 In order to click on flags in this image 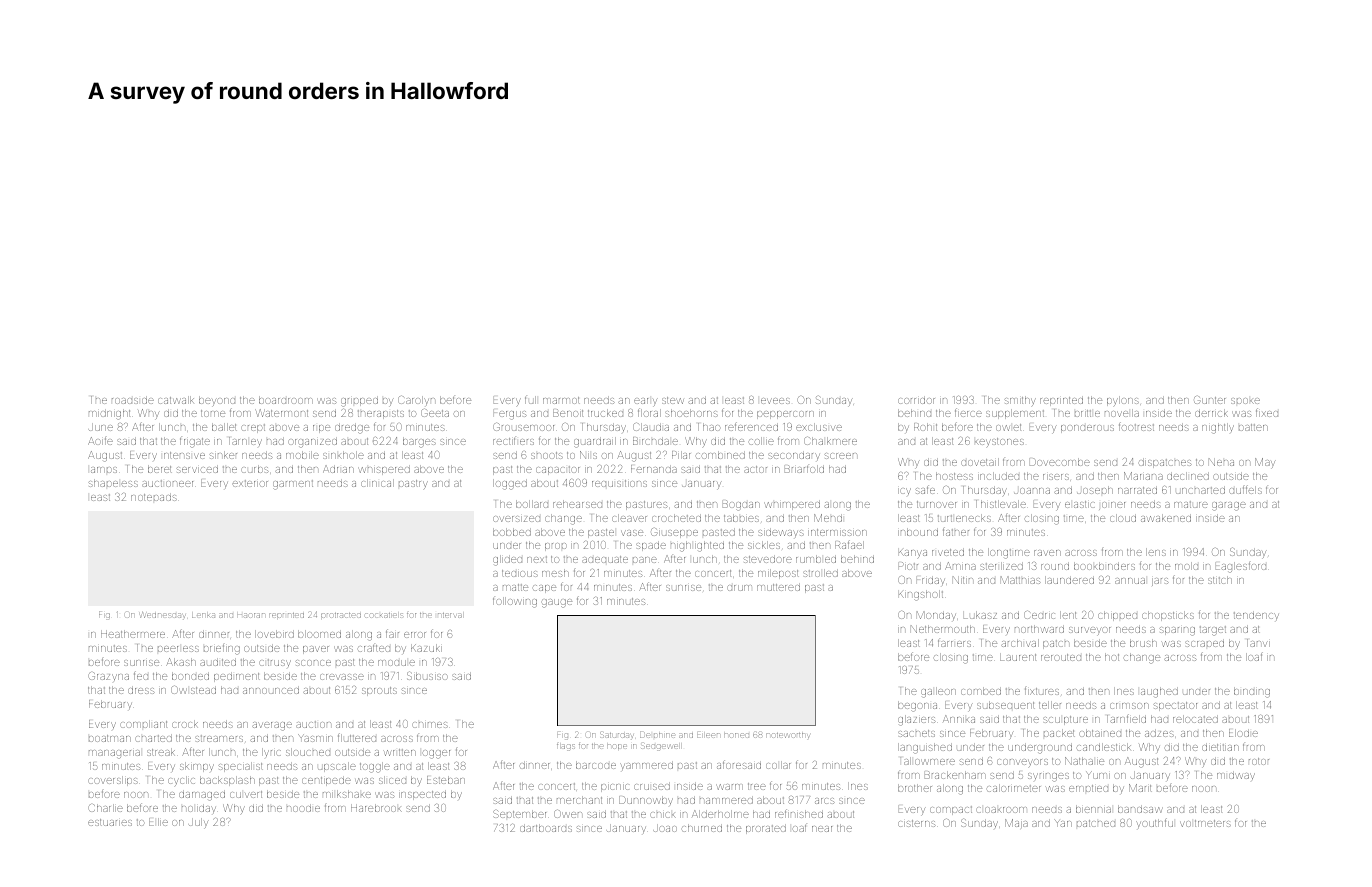, I will do `click(566, 747)`.
